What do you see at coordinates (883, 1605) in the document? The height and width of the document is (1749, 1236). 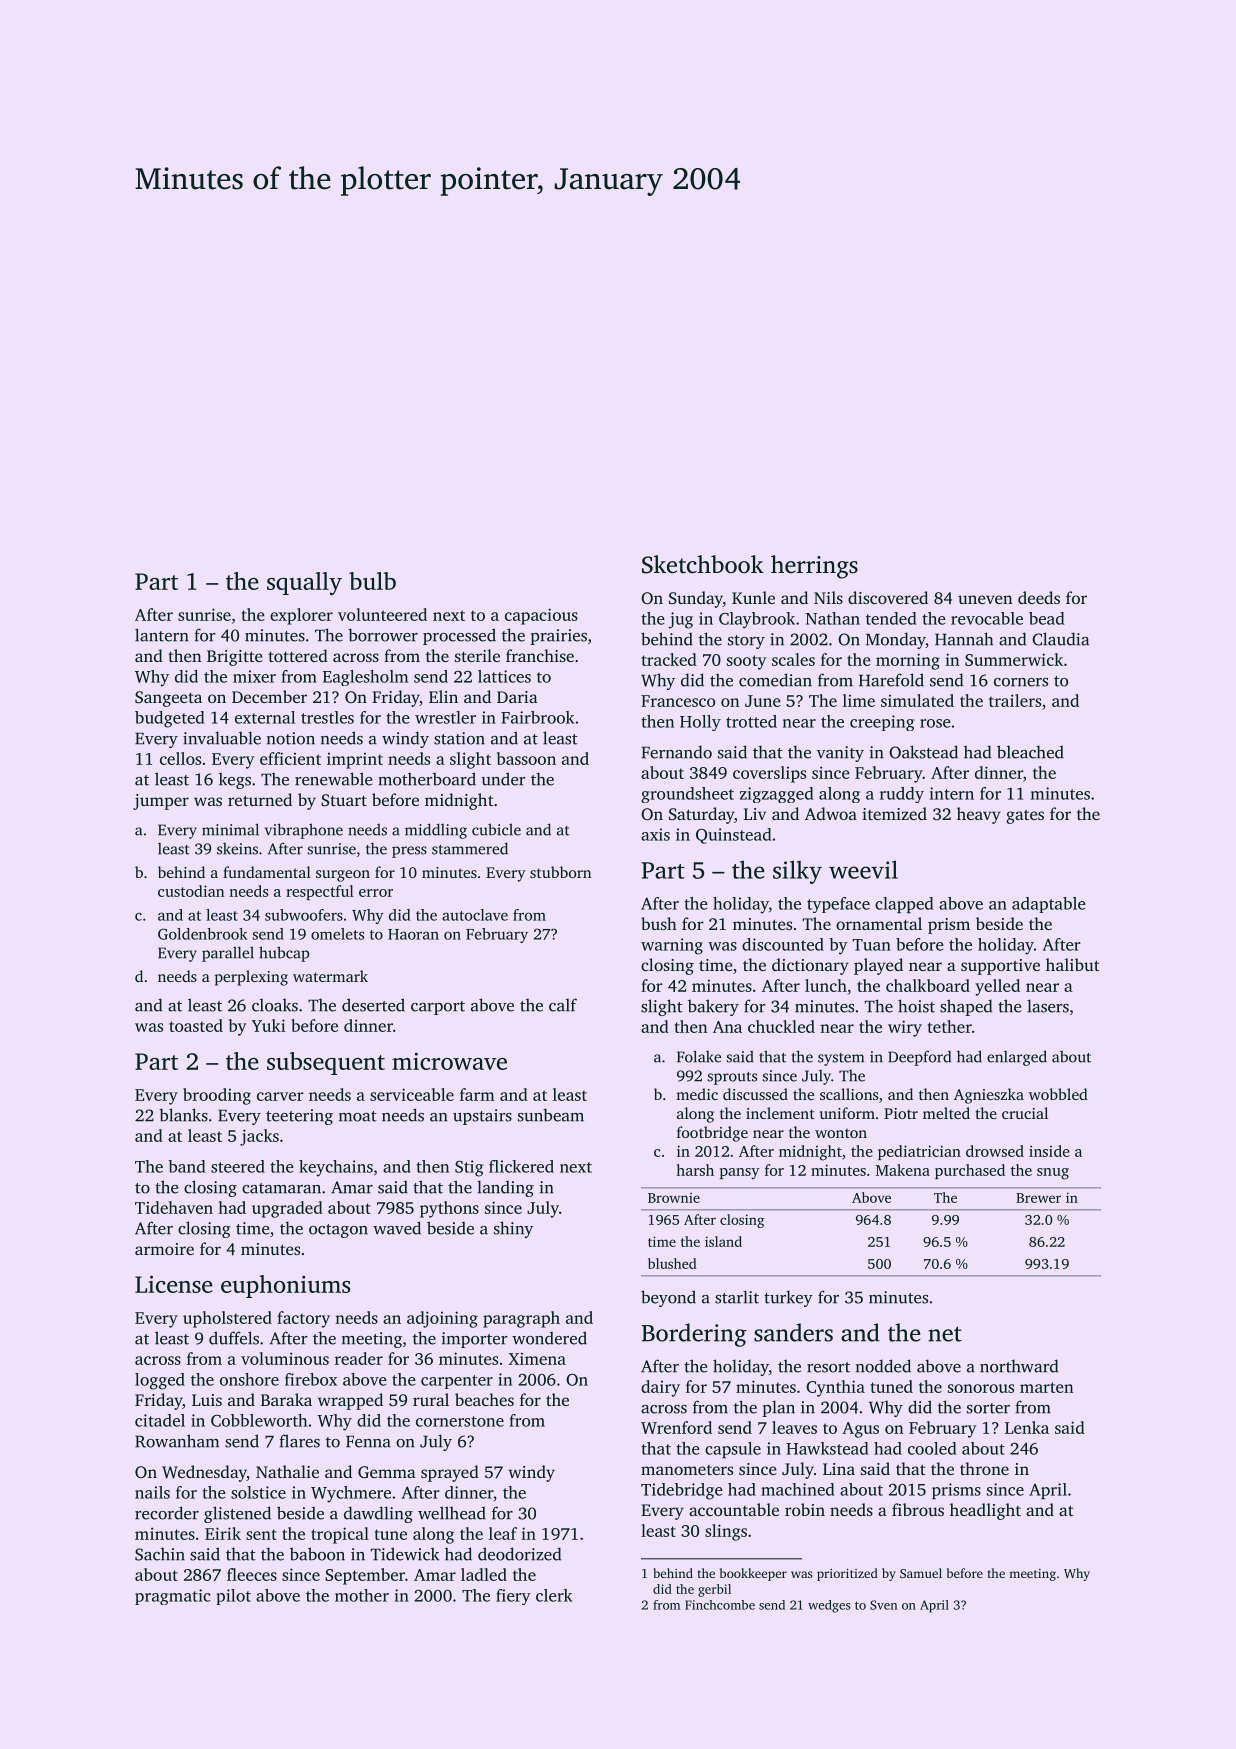 I see `Sven` at bounding box center [883, 1605].
